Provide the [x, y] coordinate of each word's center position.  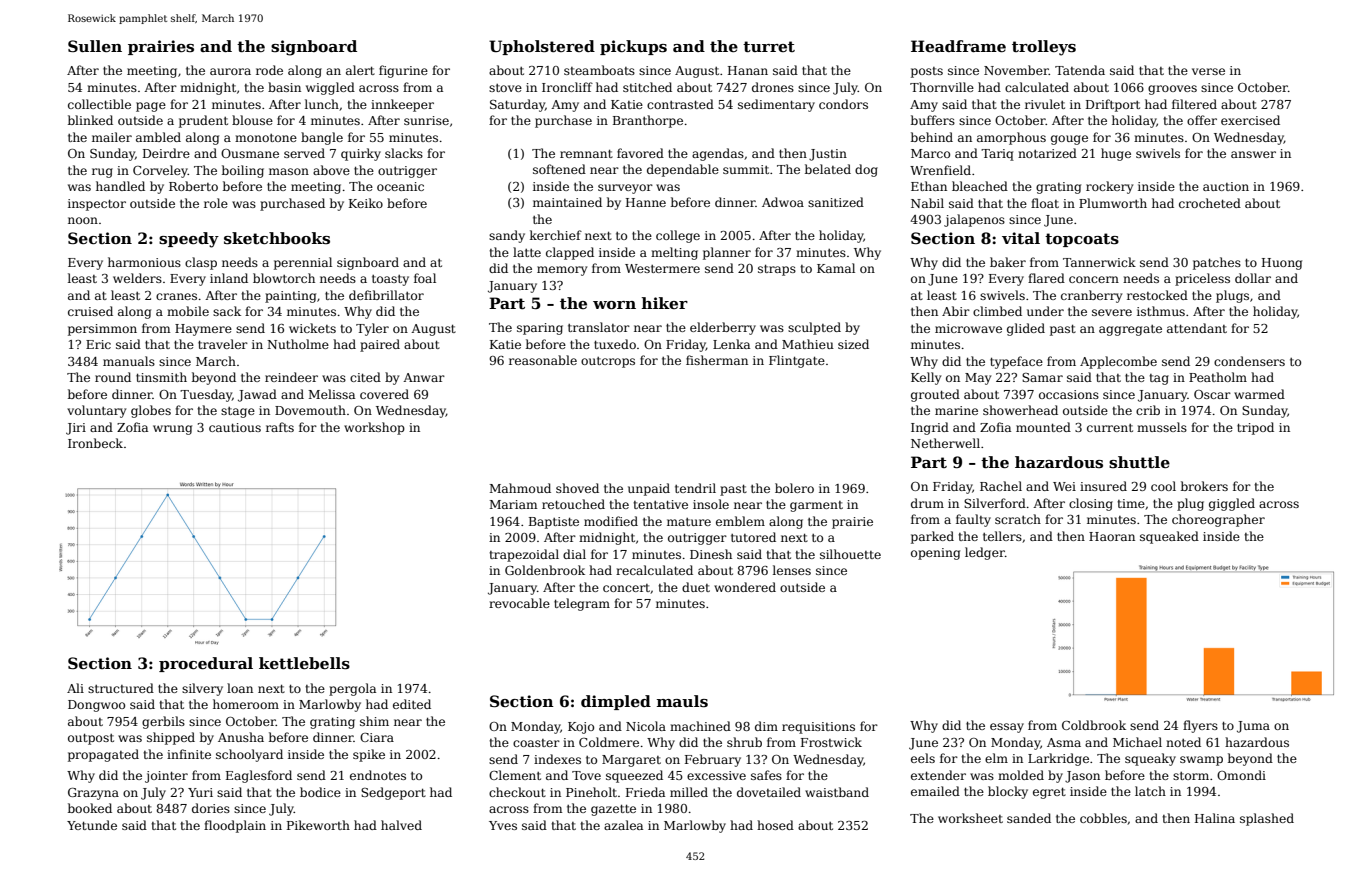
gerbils [163, 722]
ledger [985, 553]
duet [696, 587]
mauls [682, 701]
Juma [1253, 727]
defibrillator [386, 295]
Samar [1042, 377]
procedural [206, 664]
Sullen [95, 46]
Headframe [958, 46]
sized [853, 344]
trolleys [1044, 48]
